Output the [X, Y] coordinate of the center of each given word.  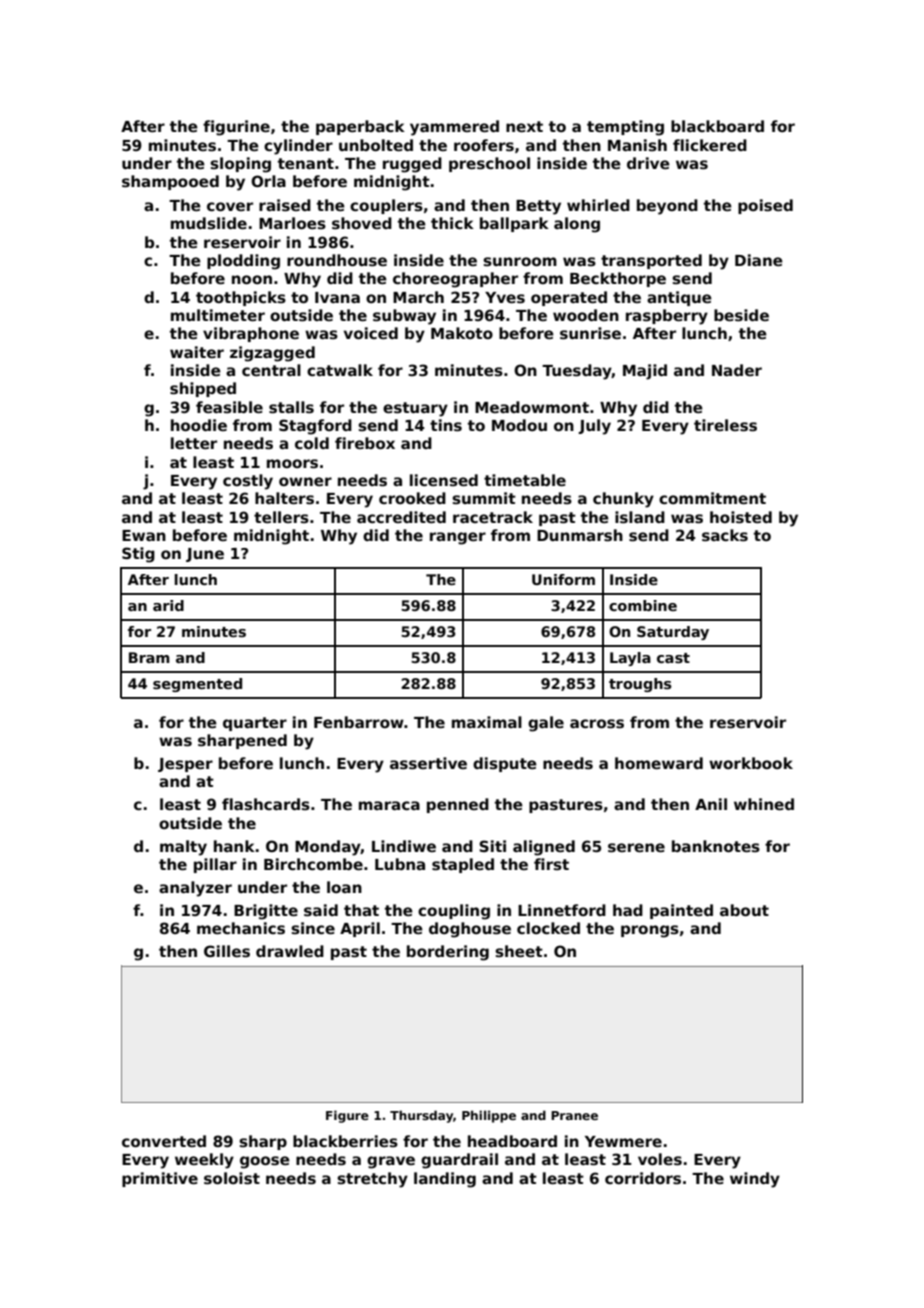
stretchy [372, 1180]
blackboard [717, 126]
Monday [328, 848]
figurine [236, 128]
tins [446, 425]
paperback [360, 127]
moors [292, 463]
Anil [711, 804]
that [361, 910]
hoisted [741, 517]
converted [164, 1141]
